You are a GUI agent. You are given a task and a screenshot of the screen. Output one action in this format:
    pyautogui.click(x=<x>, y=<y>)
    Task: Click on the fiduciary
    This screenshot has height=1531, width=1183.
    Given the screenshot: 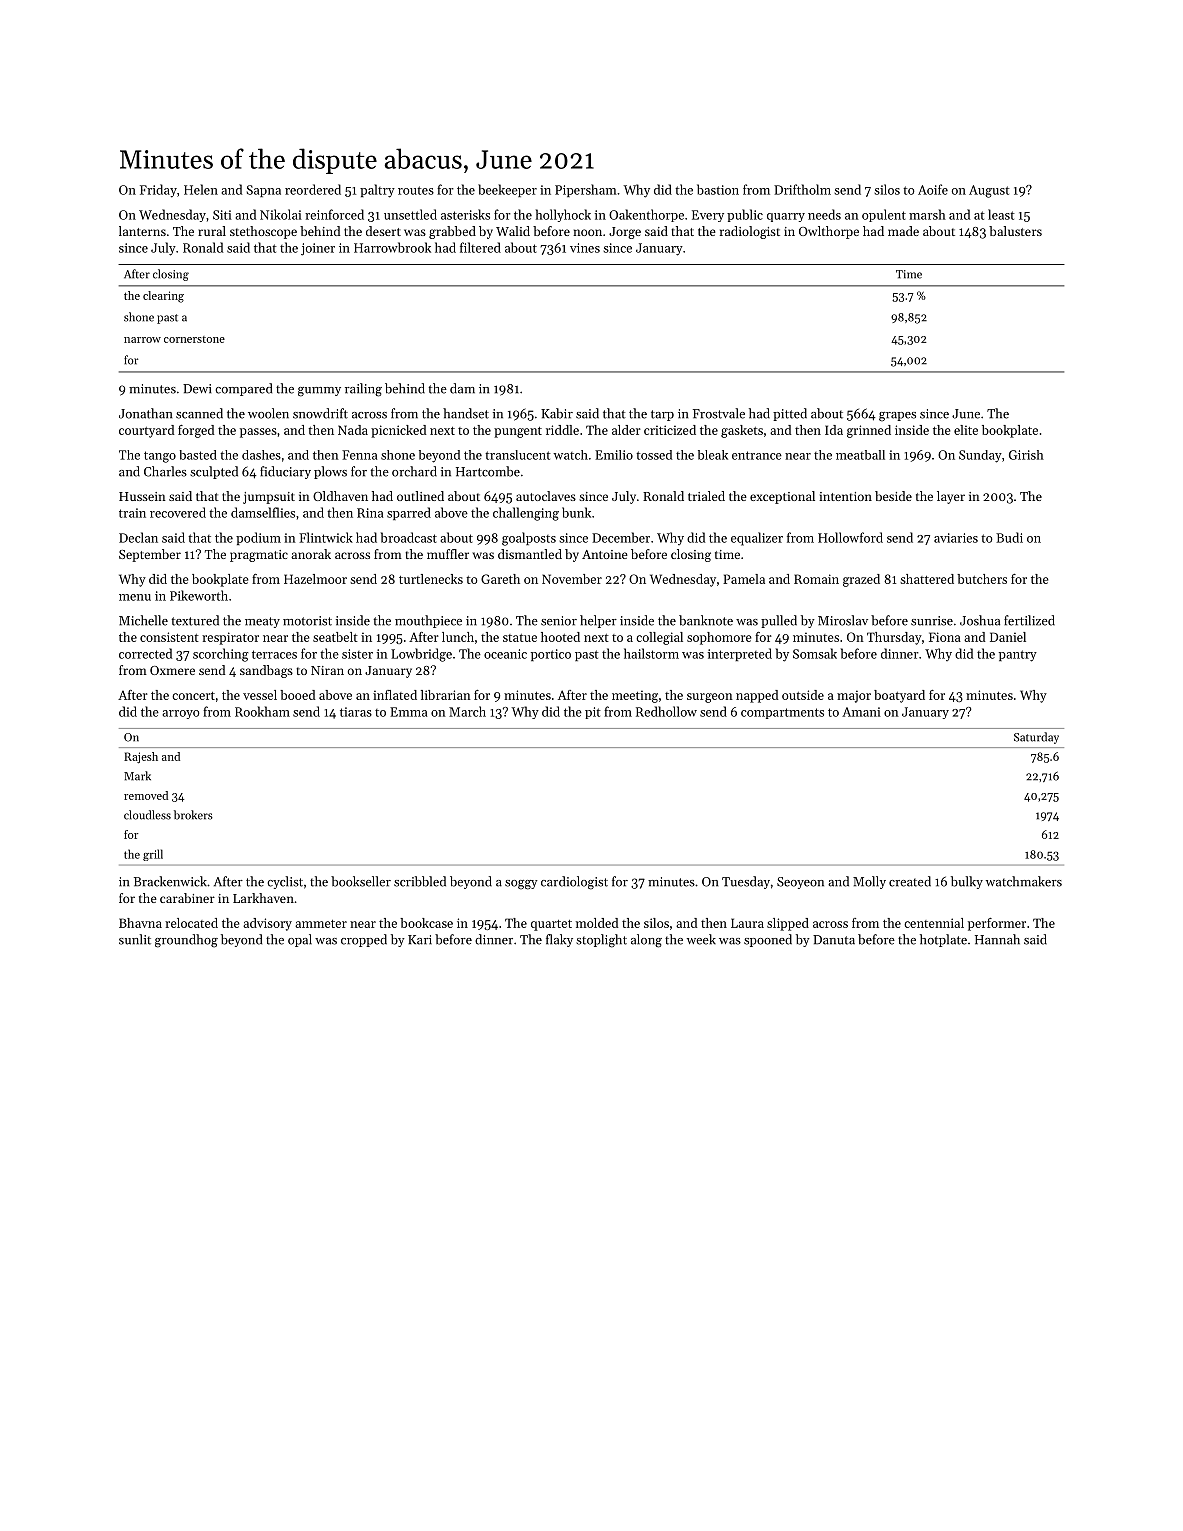 What is the action you would take?
    pyautogui.click(x=285, y=472)
